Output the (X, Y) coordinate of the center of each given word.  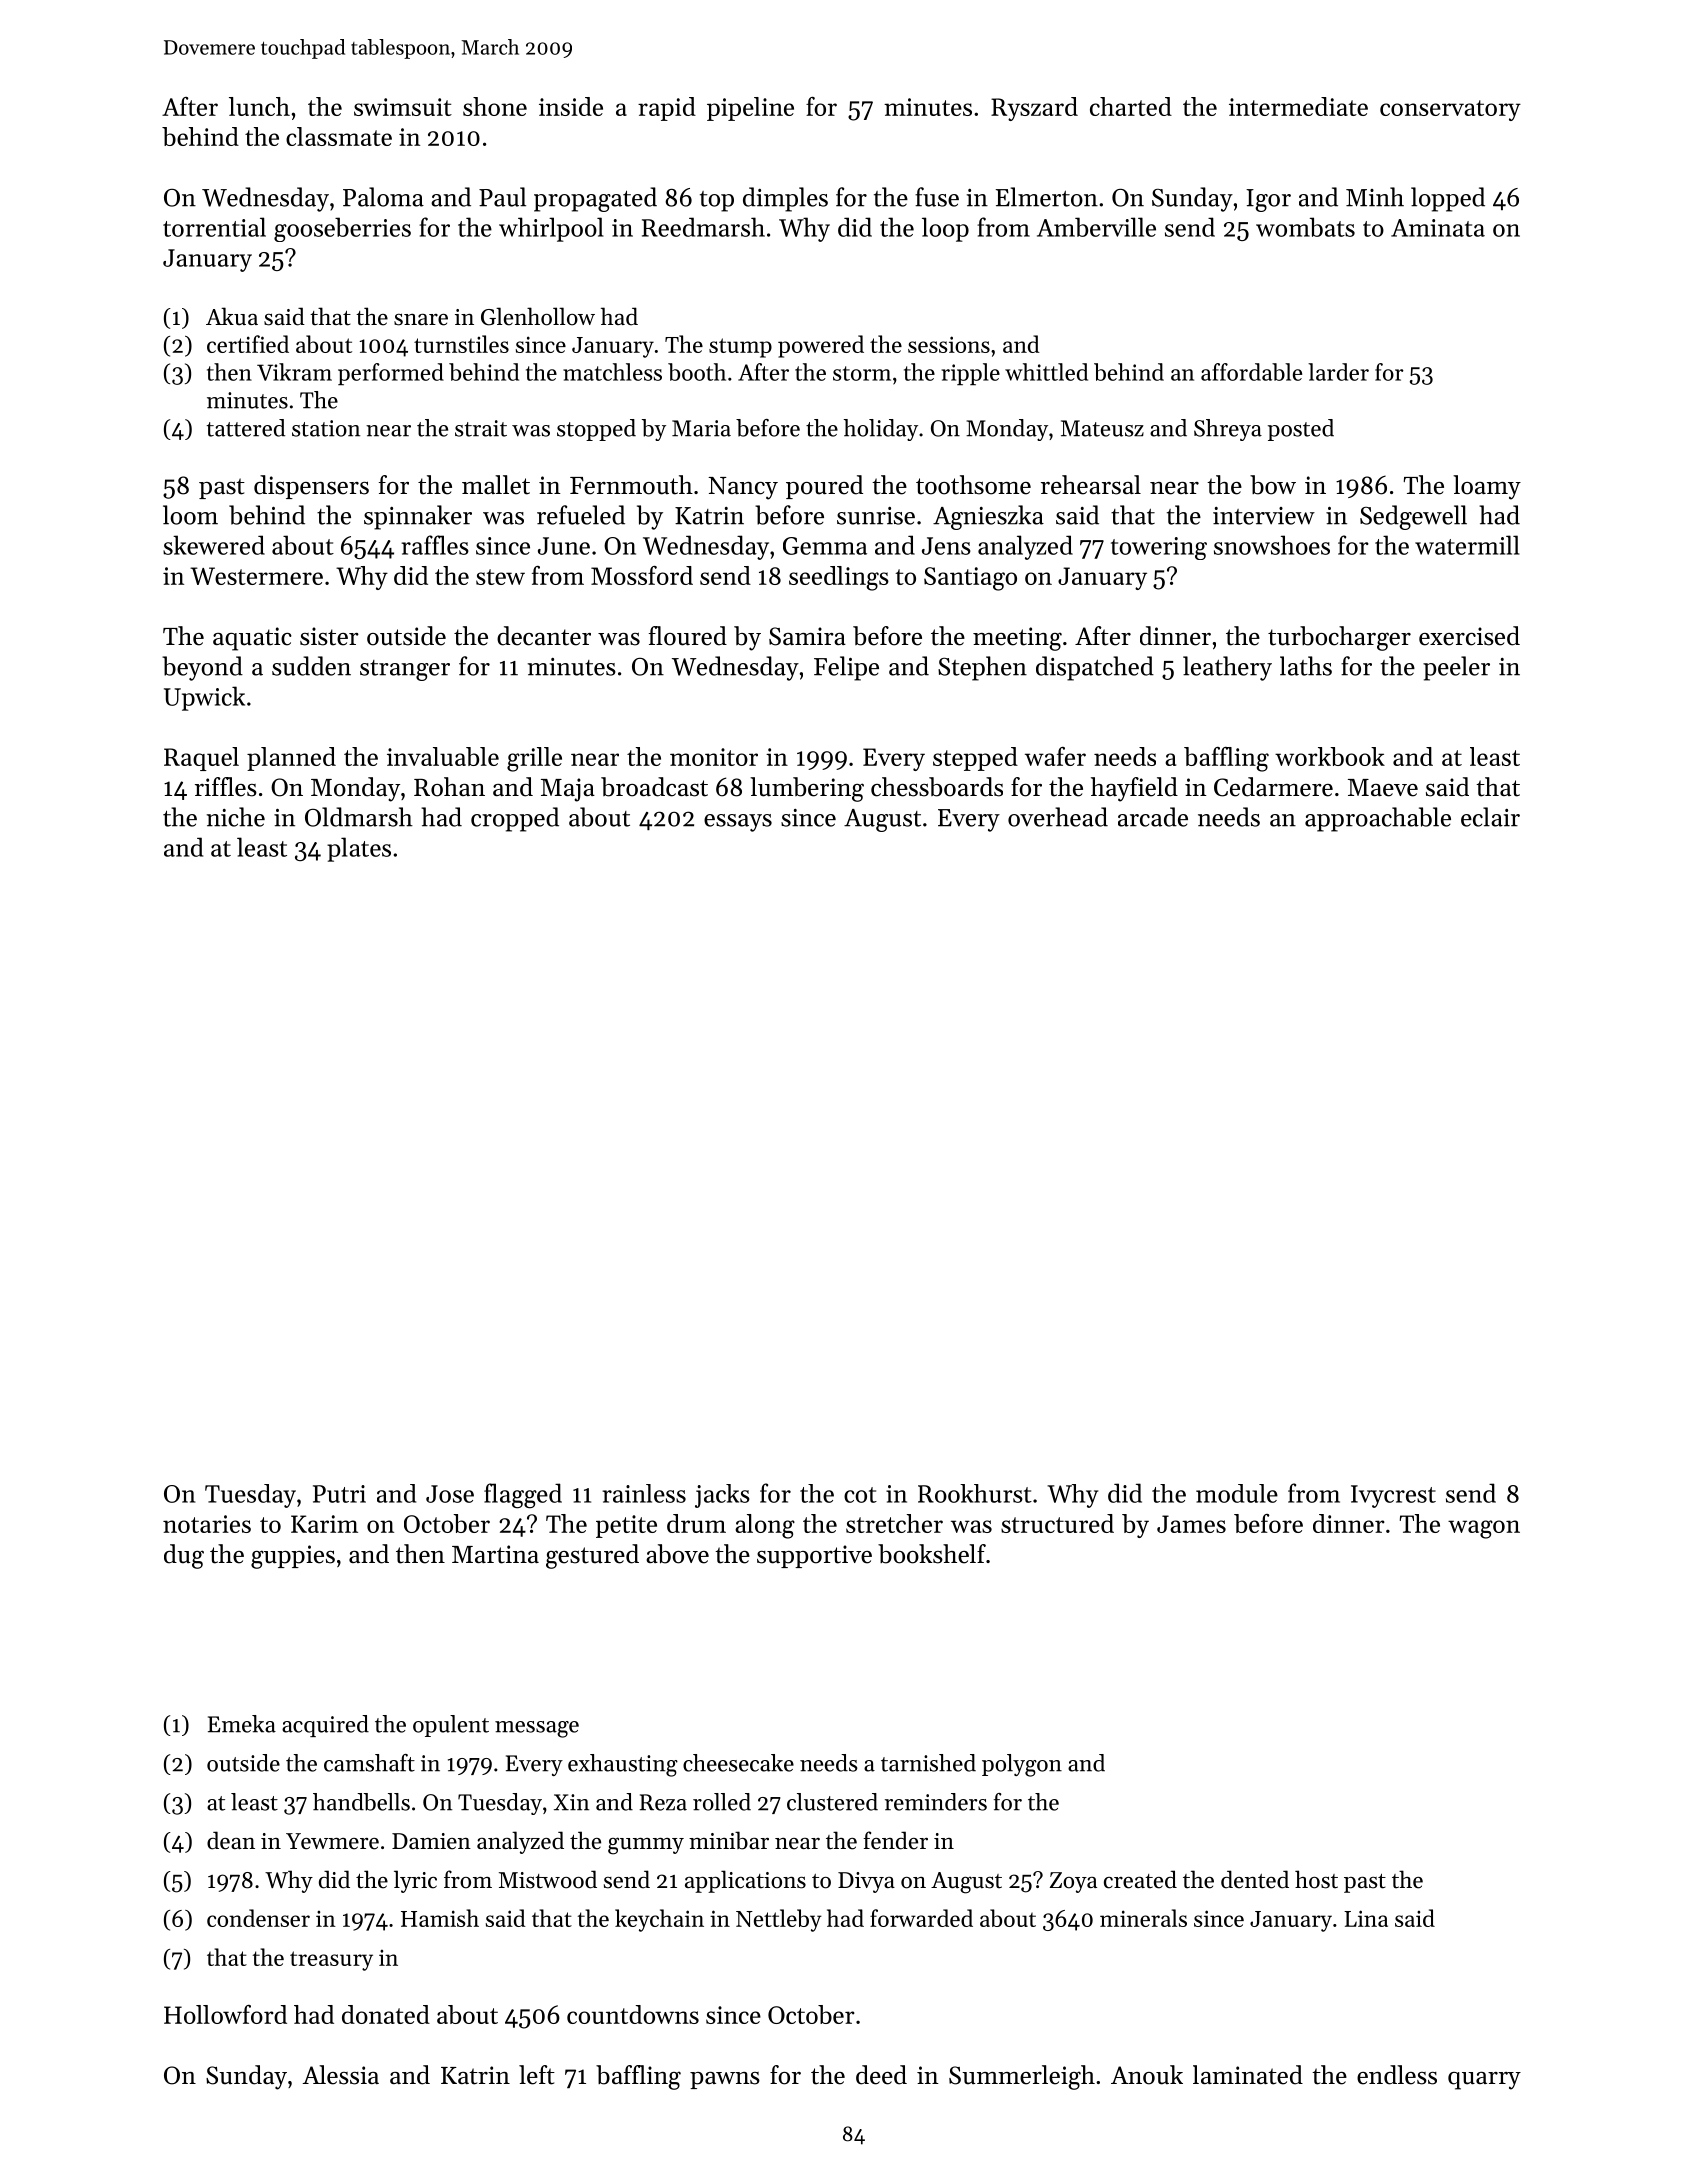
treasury (331, 1961)
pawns (725, 2080)
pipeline (750, 109)
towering (1159, 548)
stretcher (894, 1523)
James (1191, 1524)
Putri (339, 1494)
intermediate (1298, 106)
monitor (714, 757)
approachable (1378, 819)
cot (860, 1495)
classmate (339, 136)
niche (235, 817)
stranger (405, 670)
